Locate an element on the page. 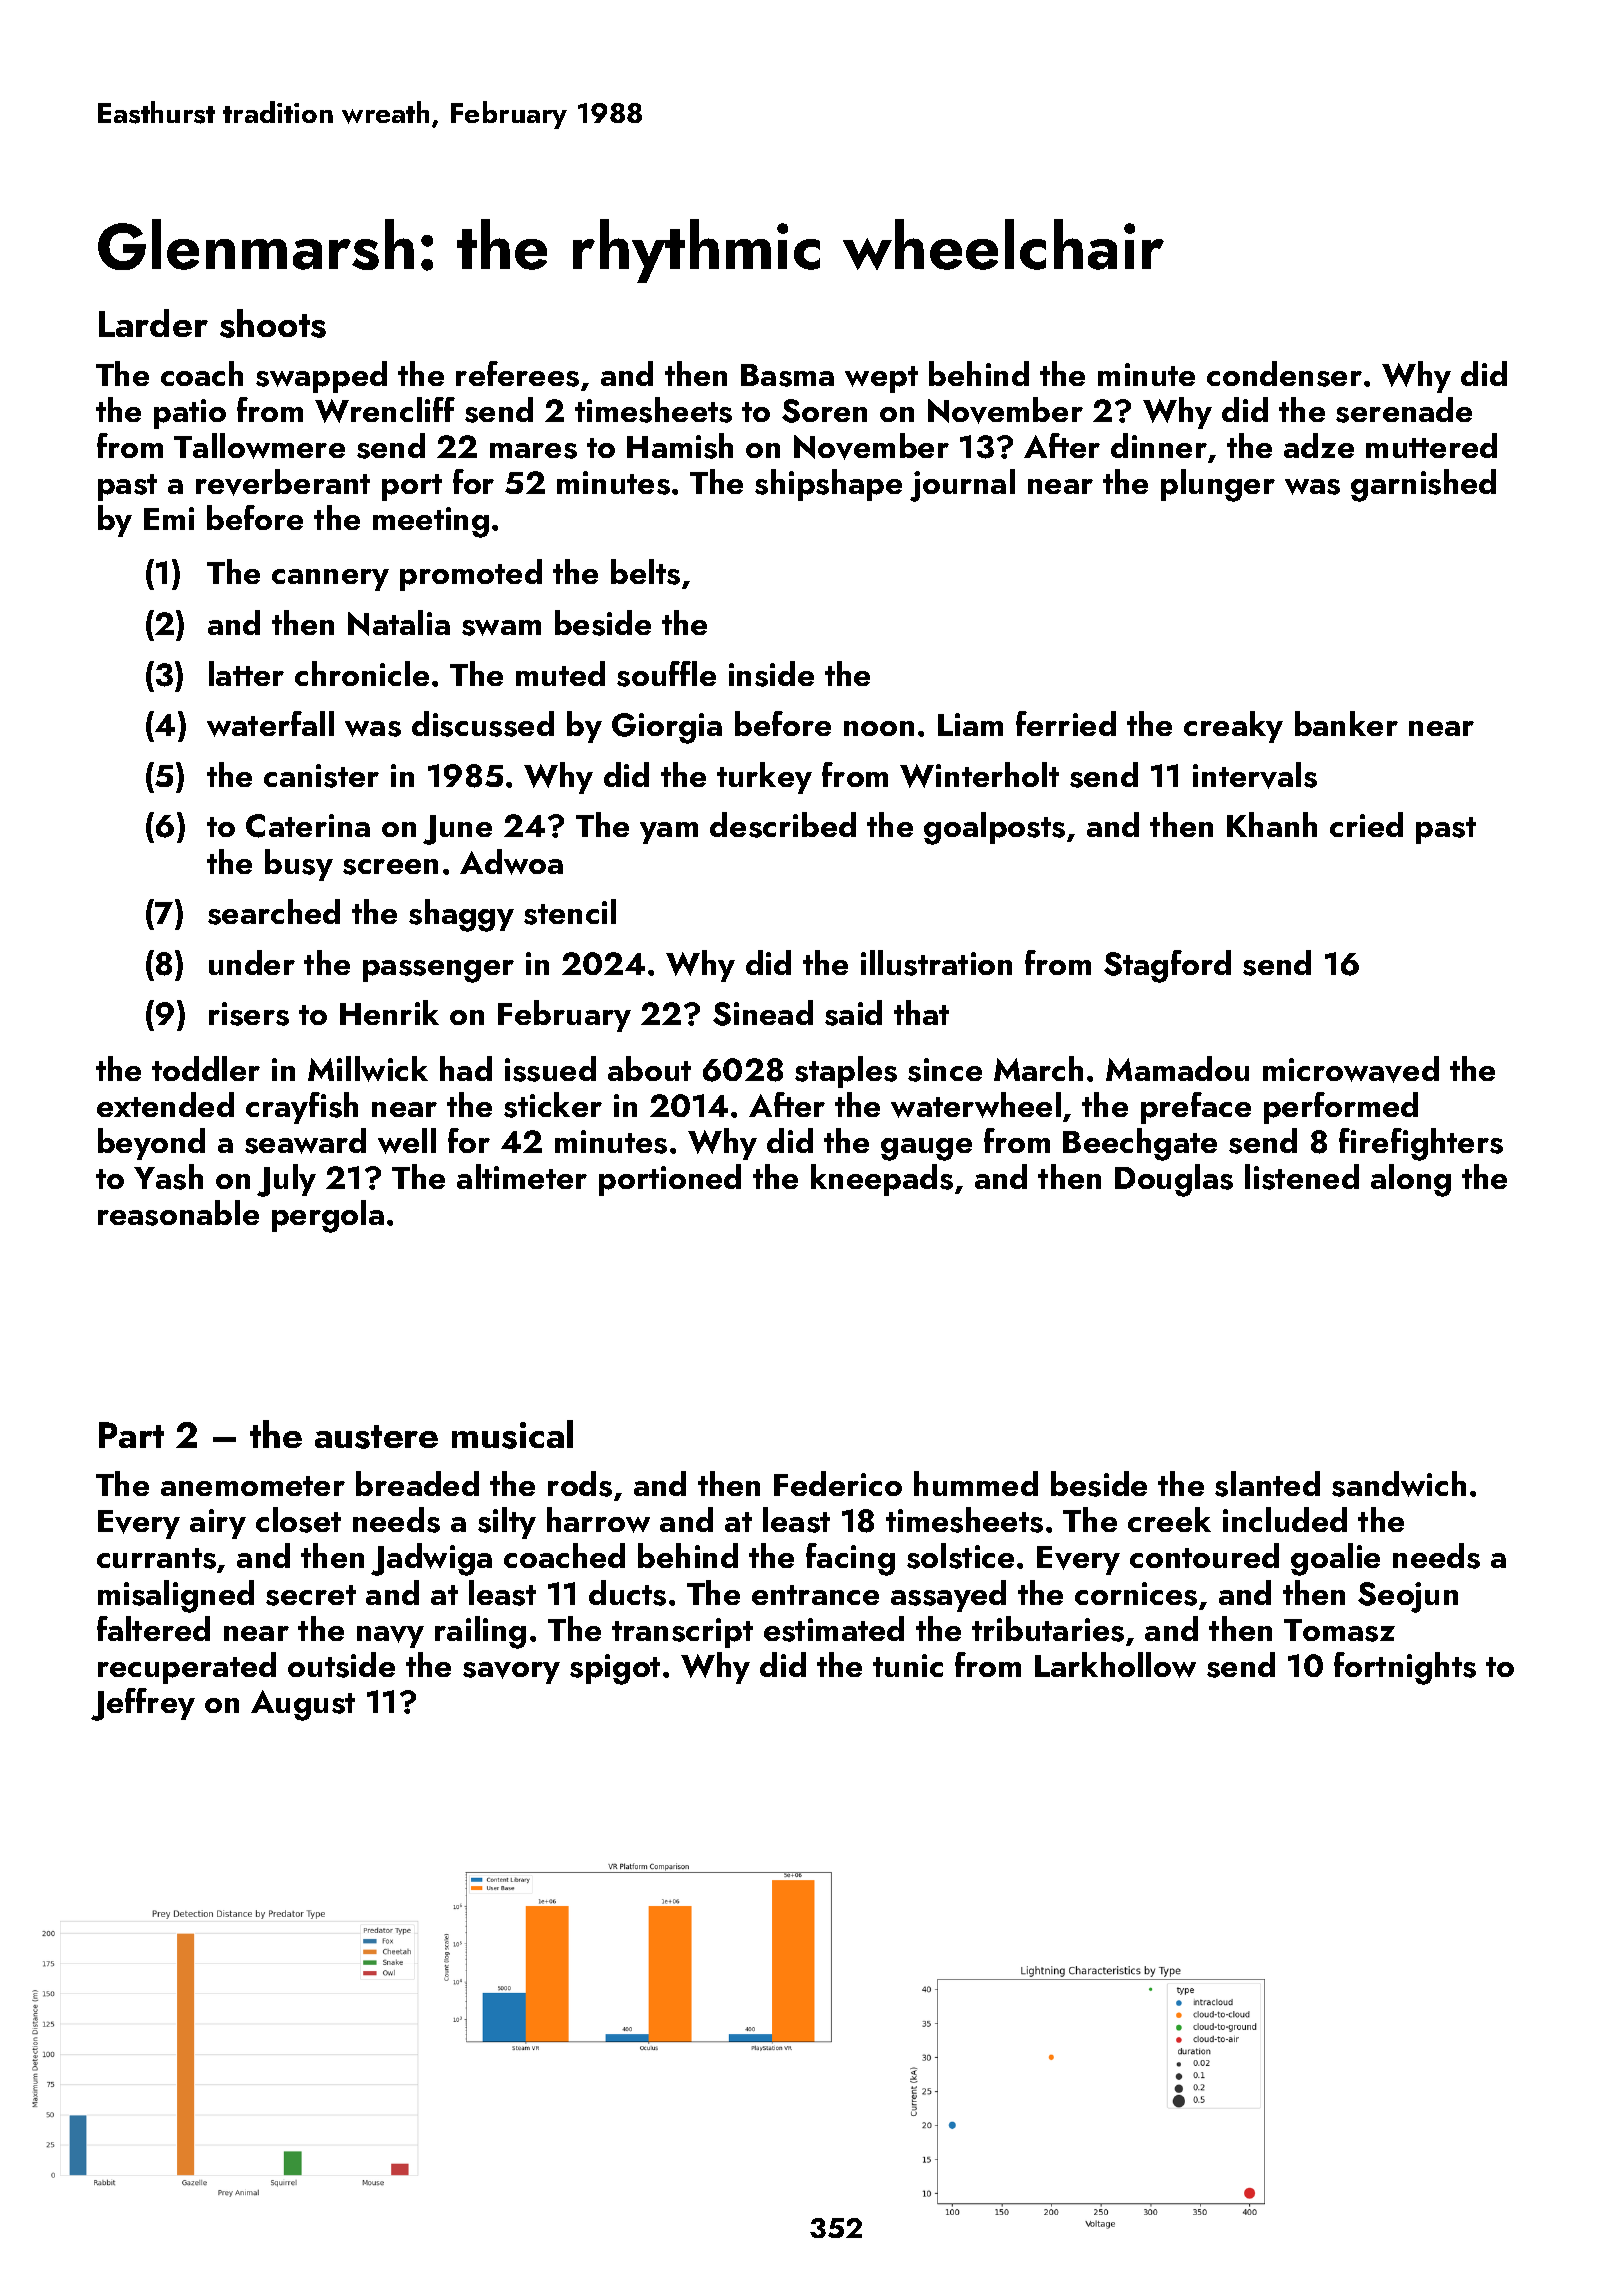  condenser is located at coordinates (1284, 374).
